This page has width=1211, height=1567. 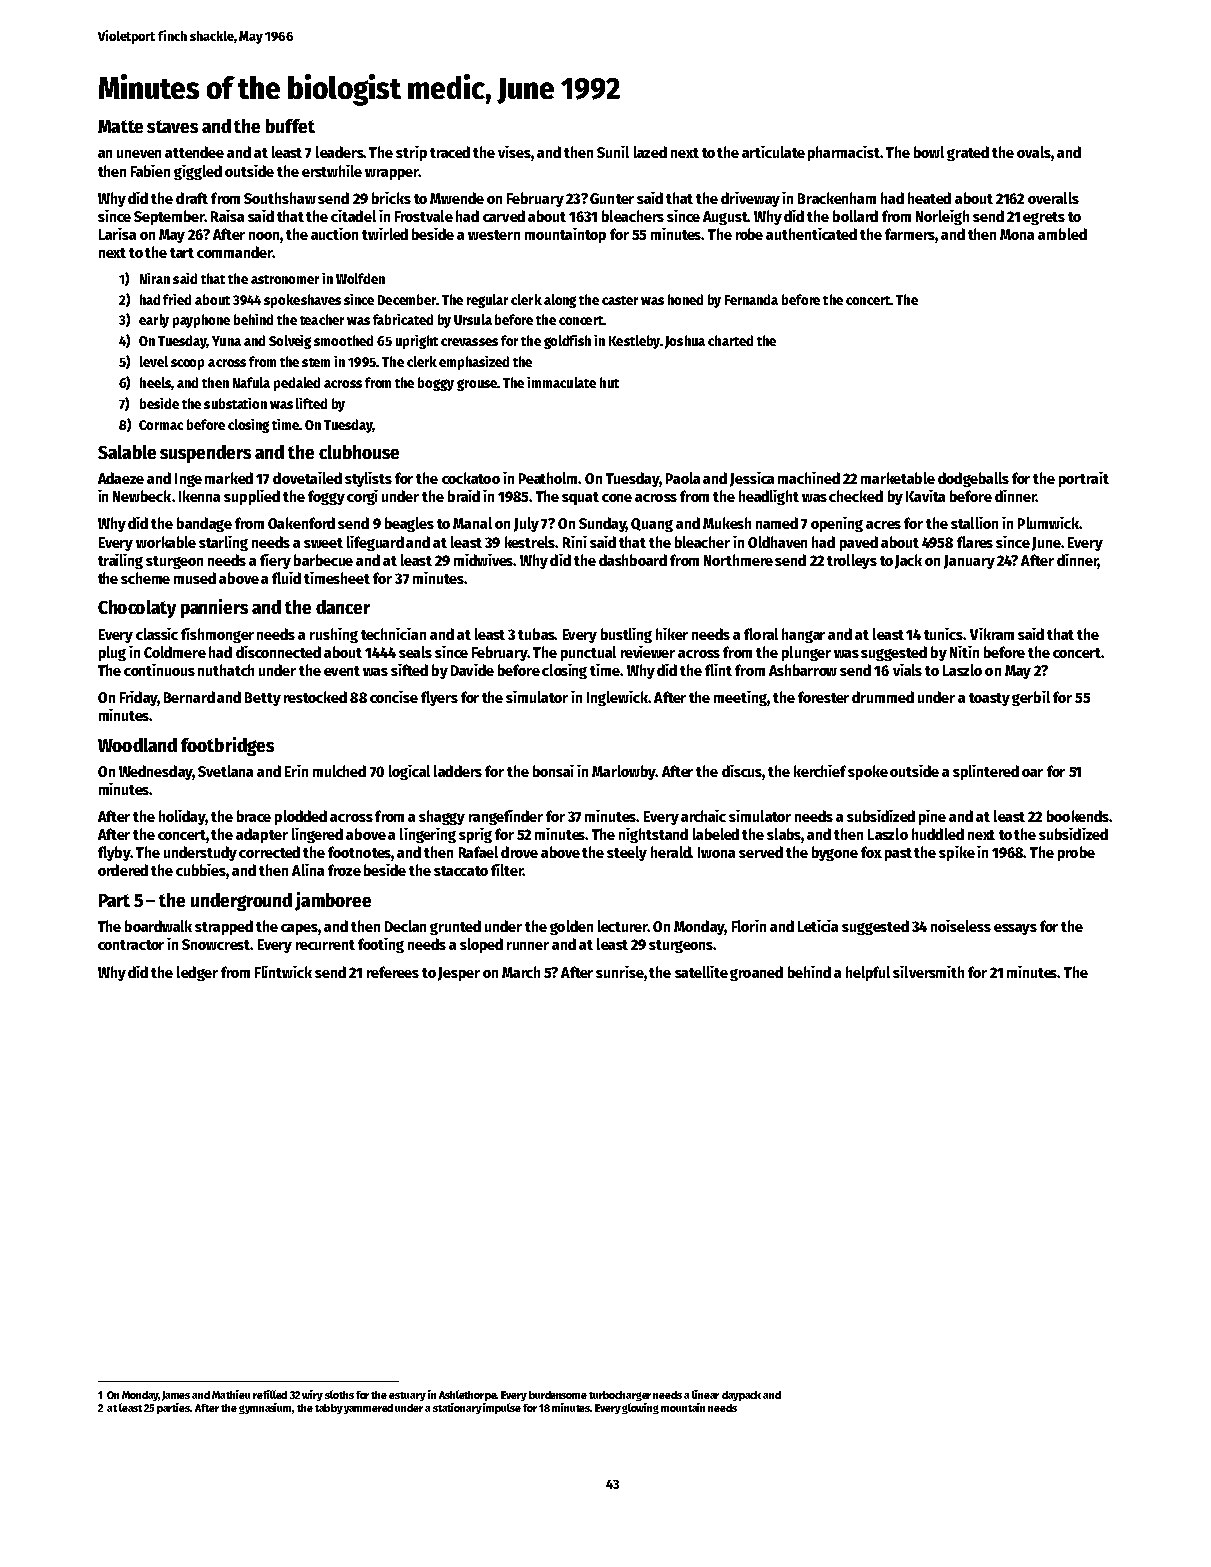 I want to click on groaned, so click(x=756, y=973).
